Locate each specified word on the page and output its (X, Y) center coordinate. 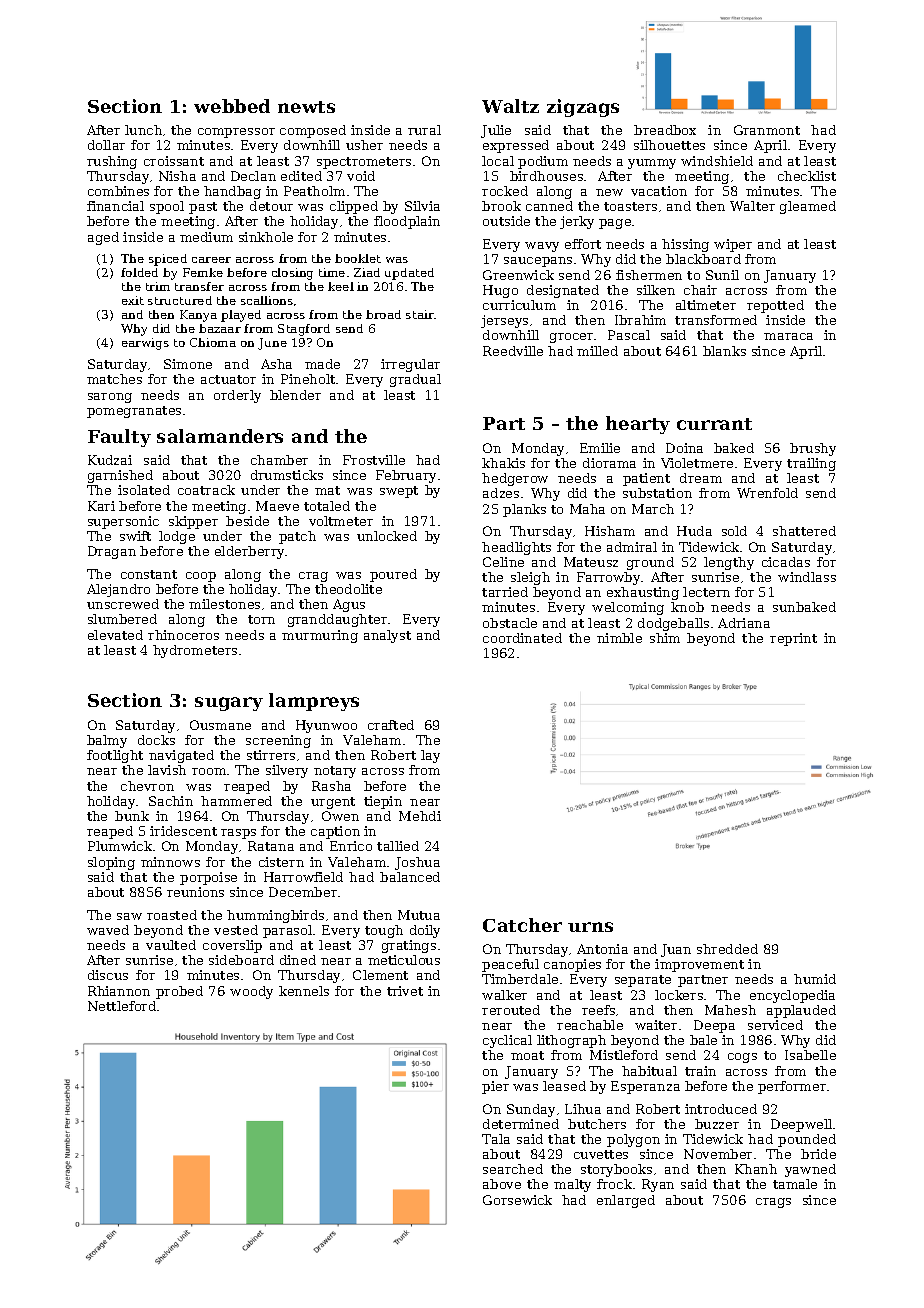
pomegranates (134, 412)
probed (179, 992)
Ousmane (220, 725)
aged (103, 238)
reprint (793, 639)
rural (424, 130)
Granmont (767, 130)
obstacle (510, 623)
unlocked (387, 536)
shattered (804, 531)
